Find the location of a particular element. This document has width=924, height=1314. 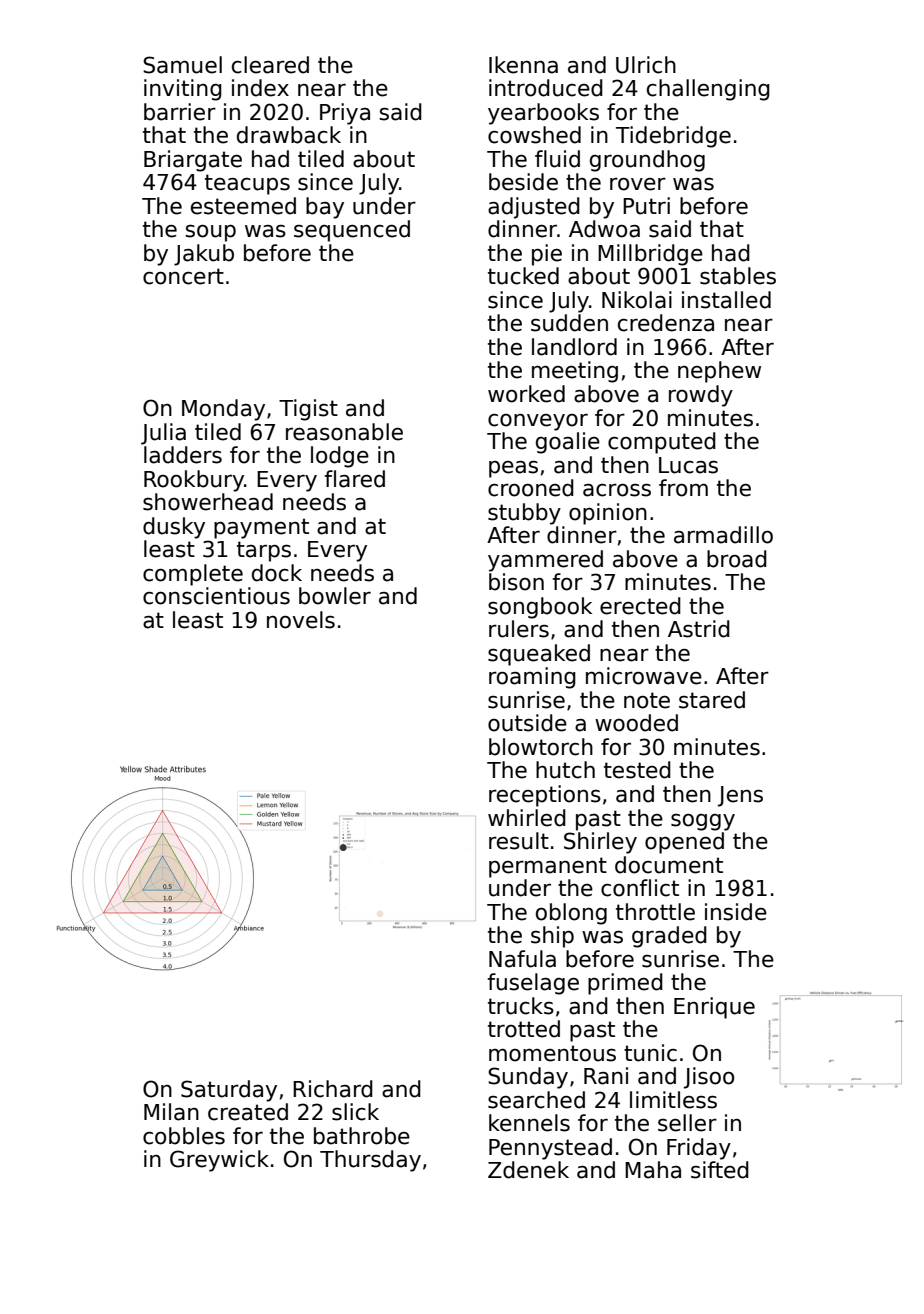

inside is located at coordinates (736, 912).
